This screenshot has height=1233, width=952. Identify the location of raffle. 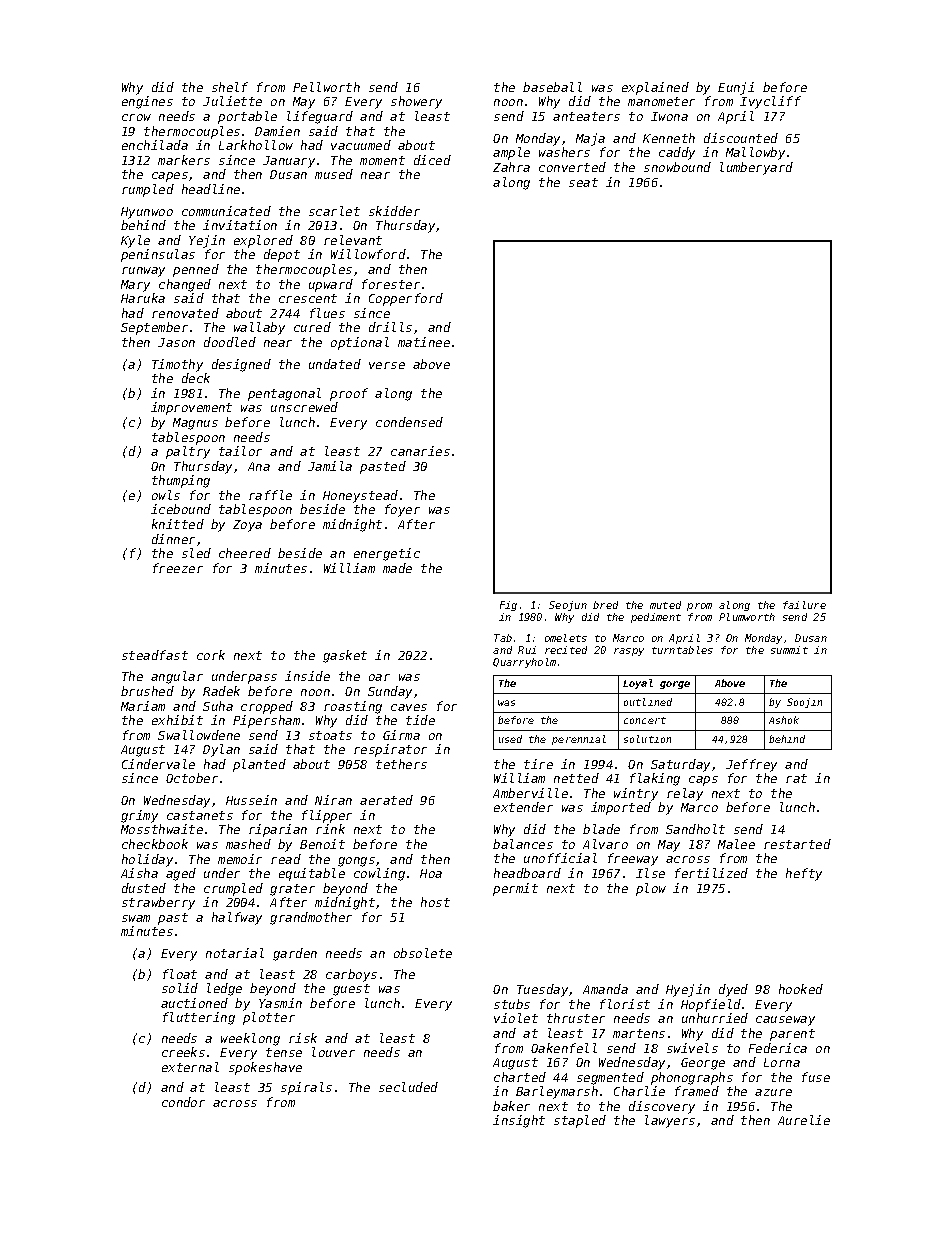
(270, 495).
